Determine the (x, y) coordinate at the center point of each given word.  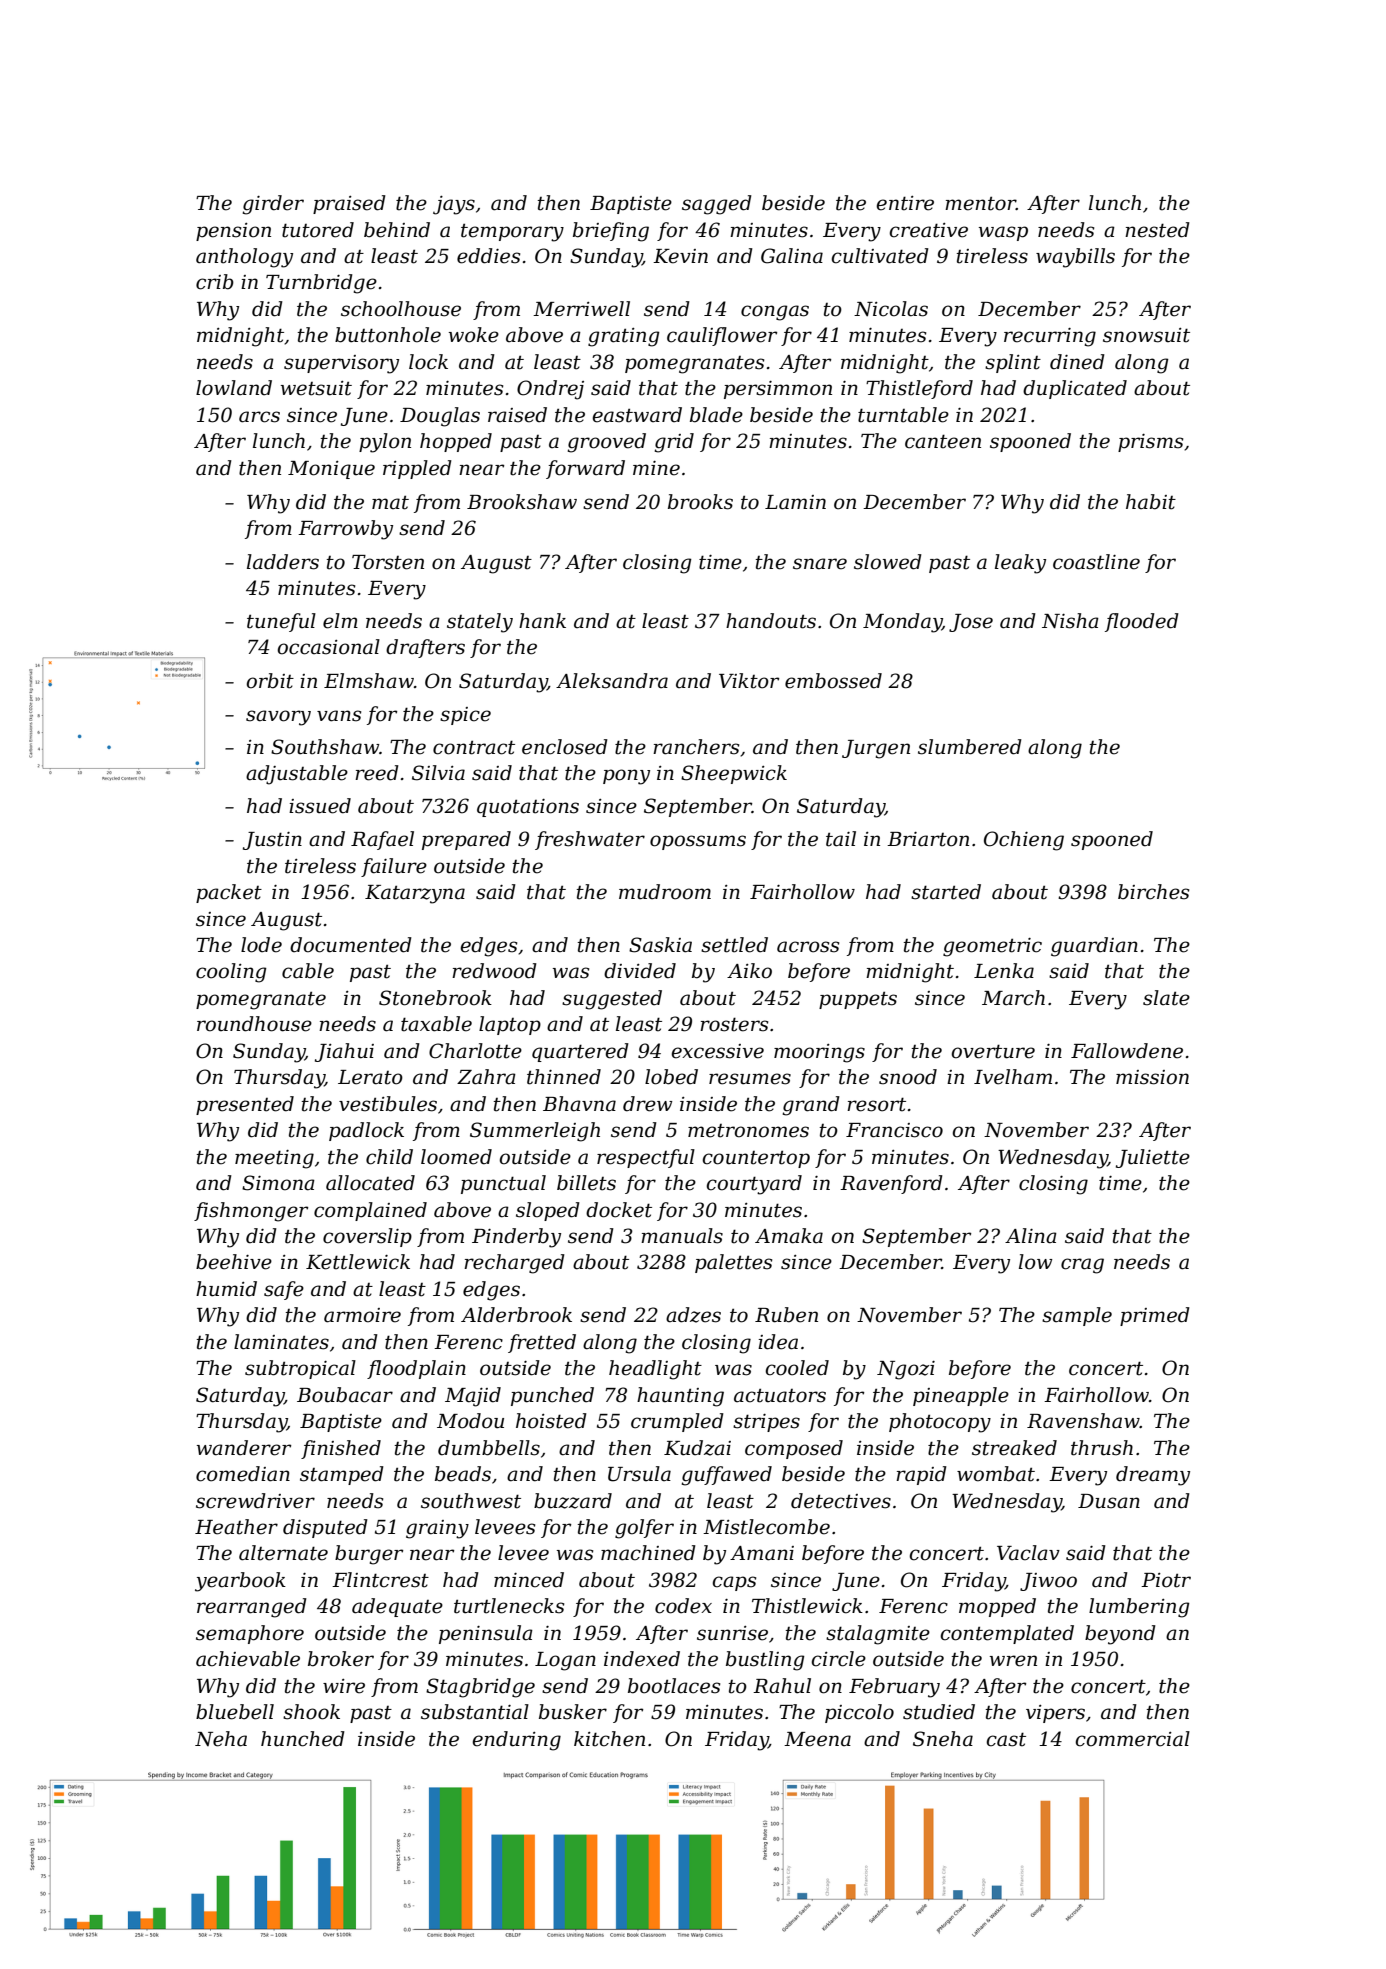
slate (1166, 998)
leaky (1020, 564)
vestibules (388, 1104)
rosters (734, 1024)
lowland (234, 388)
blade (716, 415)
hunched (303, 1739)
